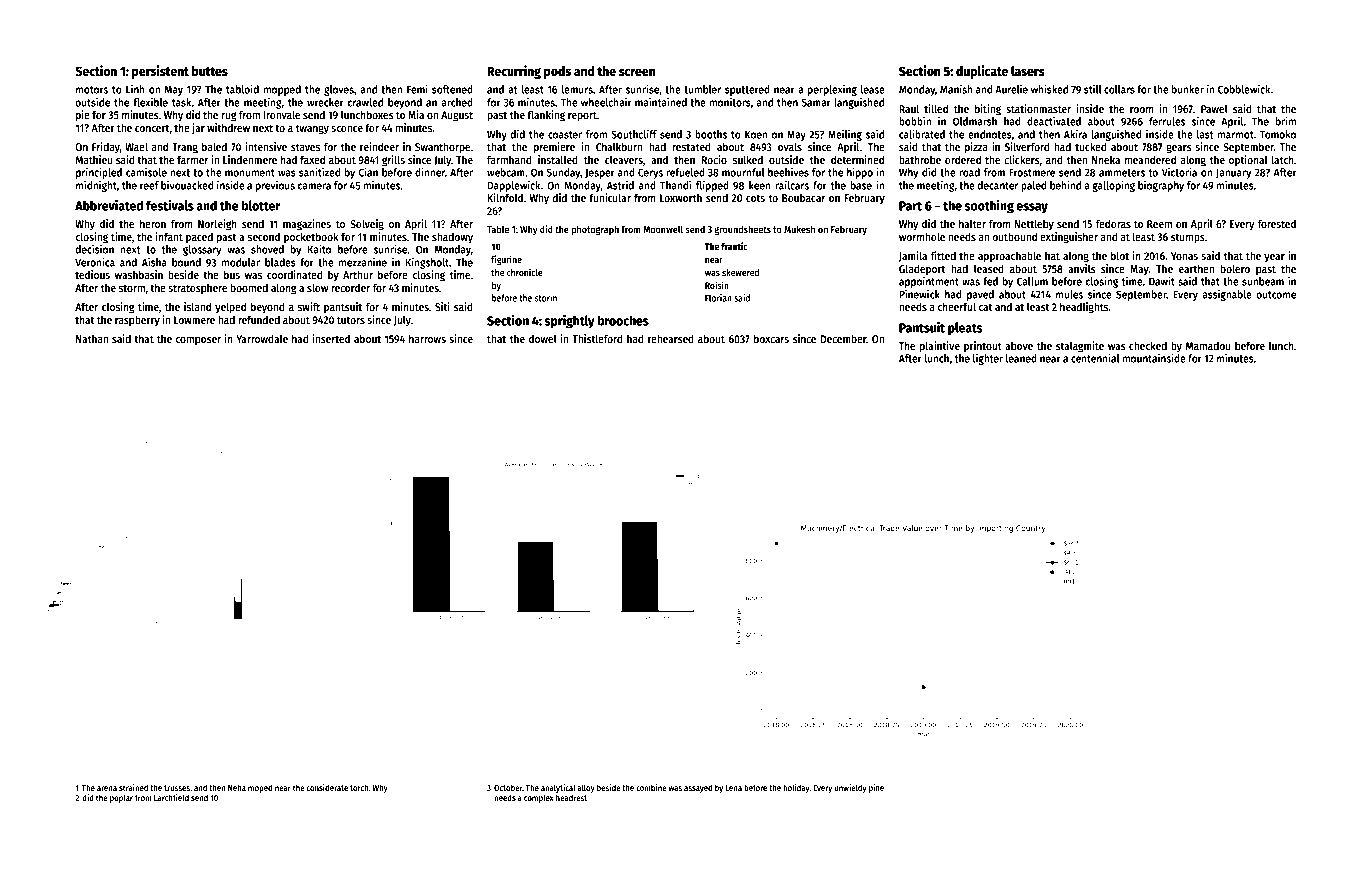  Describe the element at coordinates (1106, 159) in the screenshot. I see `Nneka` at that location.
